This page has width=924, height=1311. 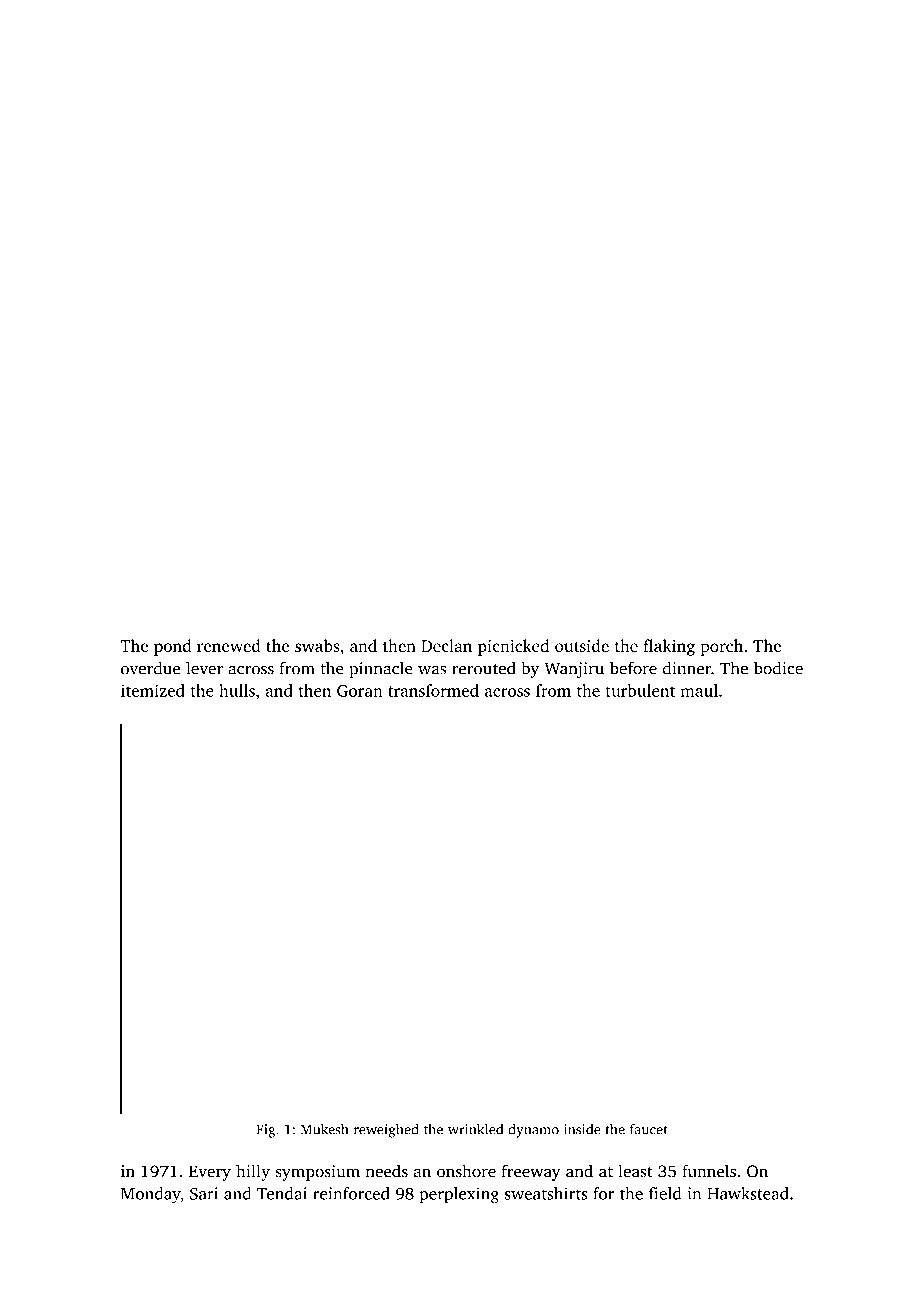 What do you see at coordinates (669, 647) in the page?
I see `flaking` at bounding box center [669, 647].
